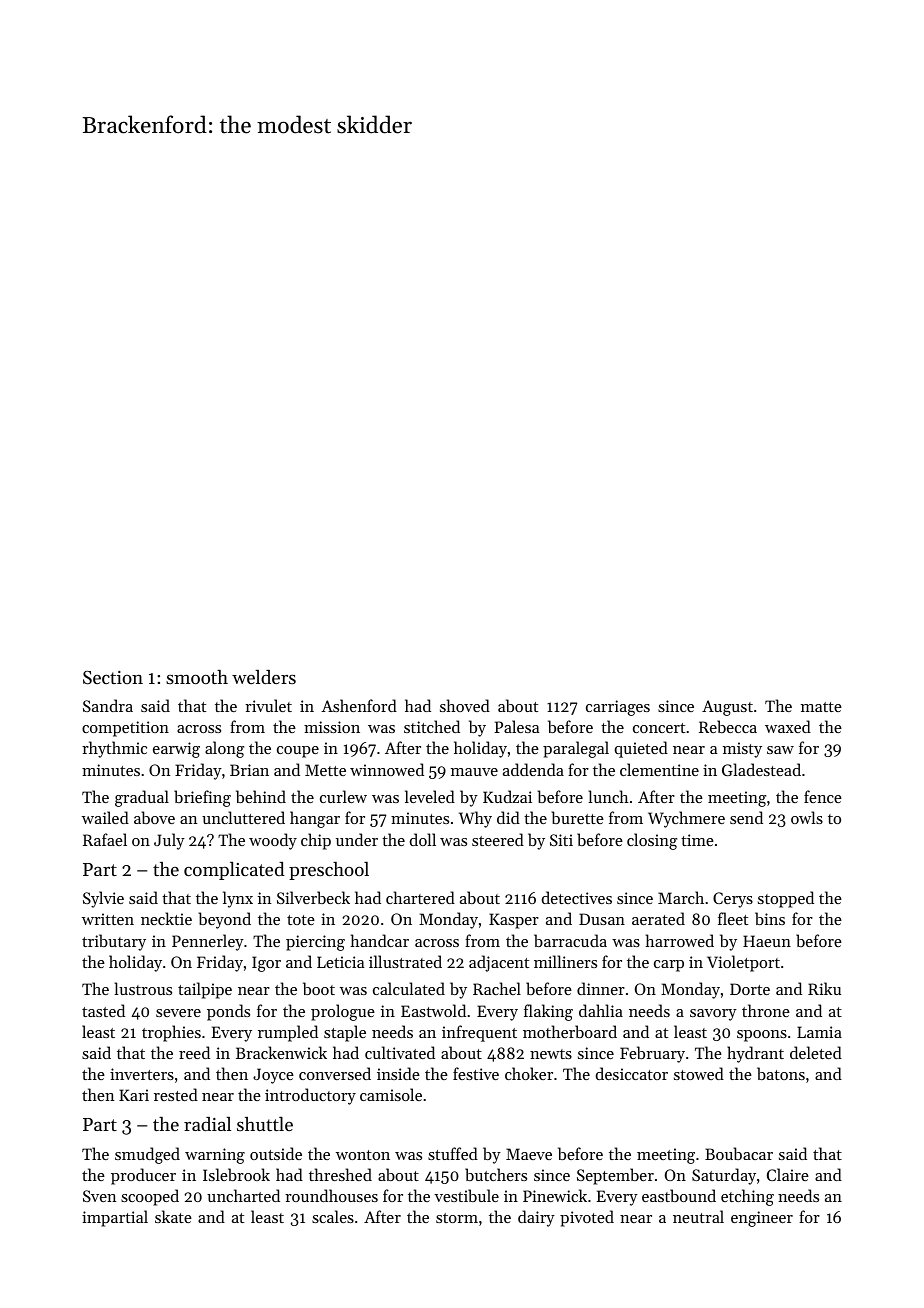 The width and height of the image is (924, 1308). What do you see at coordinates (727, 708) in the image?
I see `August` at bounding box center [727, 708].
